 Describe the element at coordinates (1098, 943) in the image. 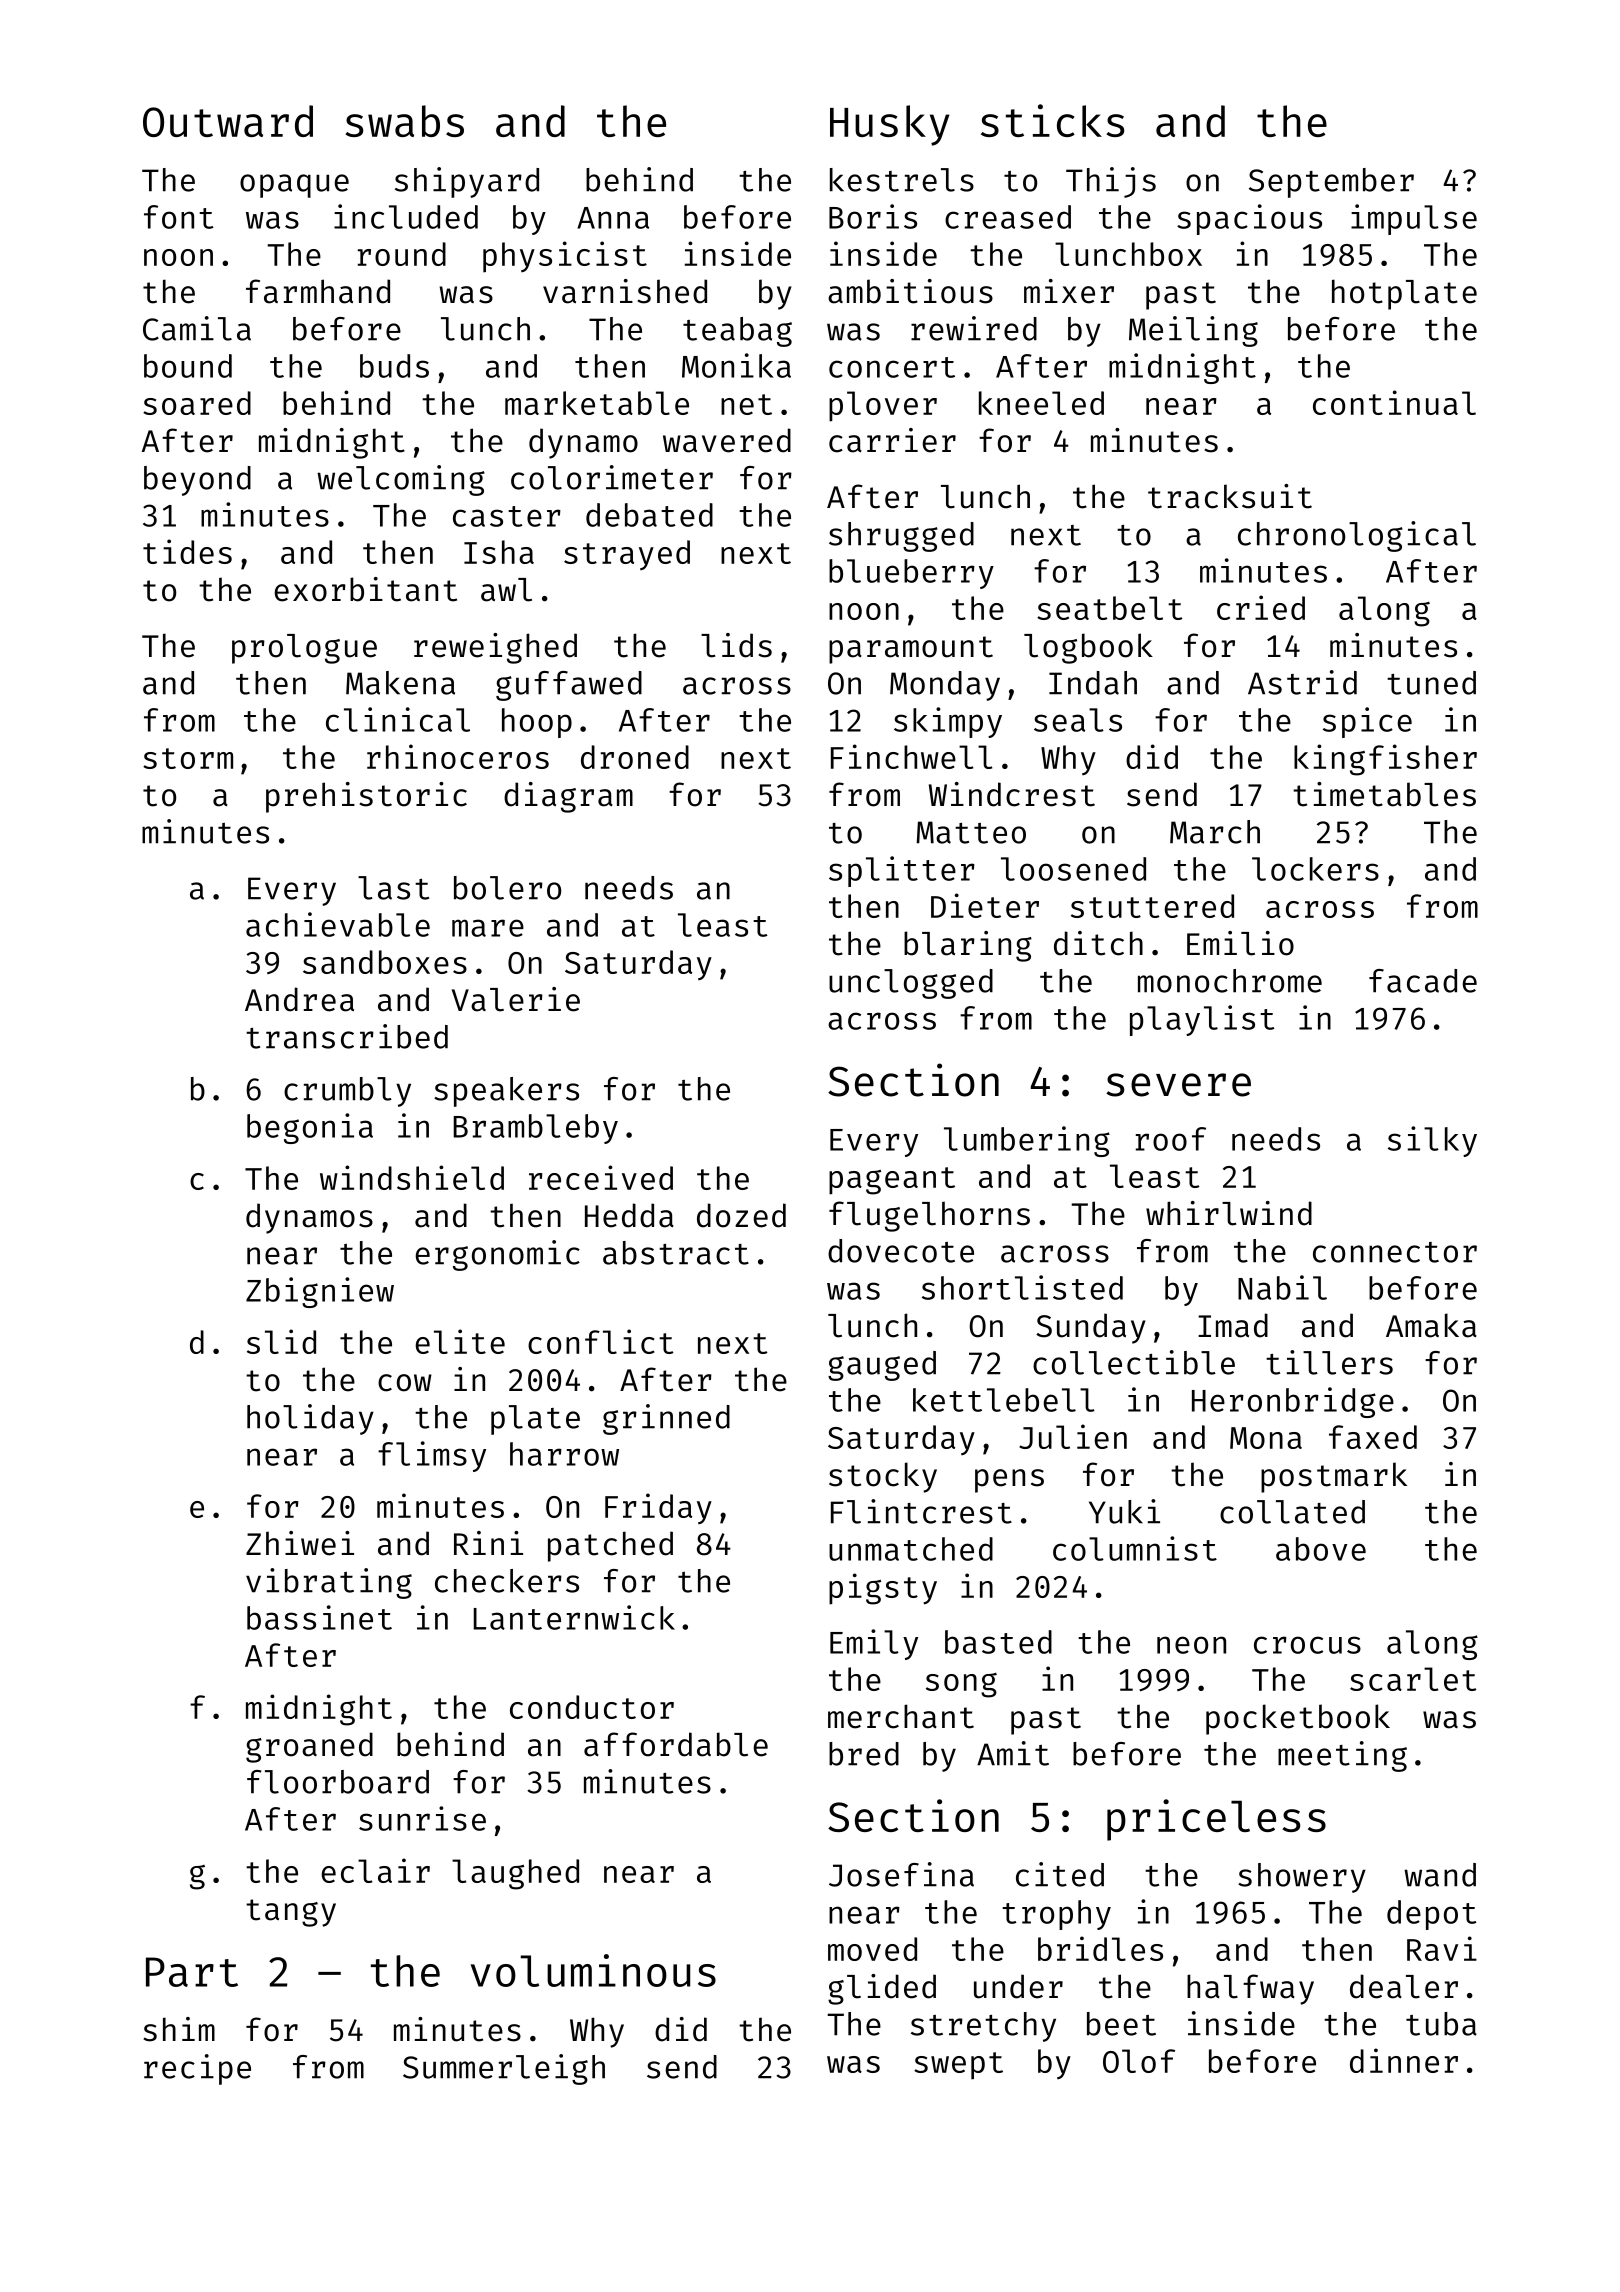

I see `ditch` at that location.
